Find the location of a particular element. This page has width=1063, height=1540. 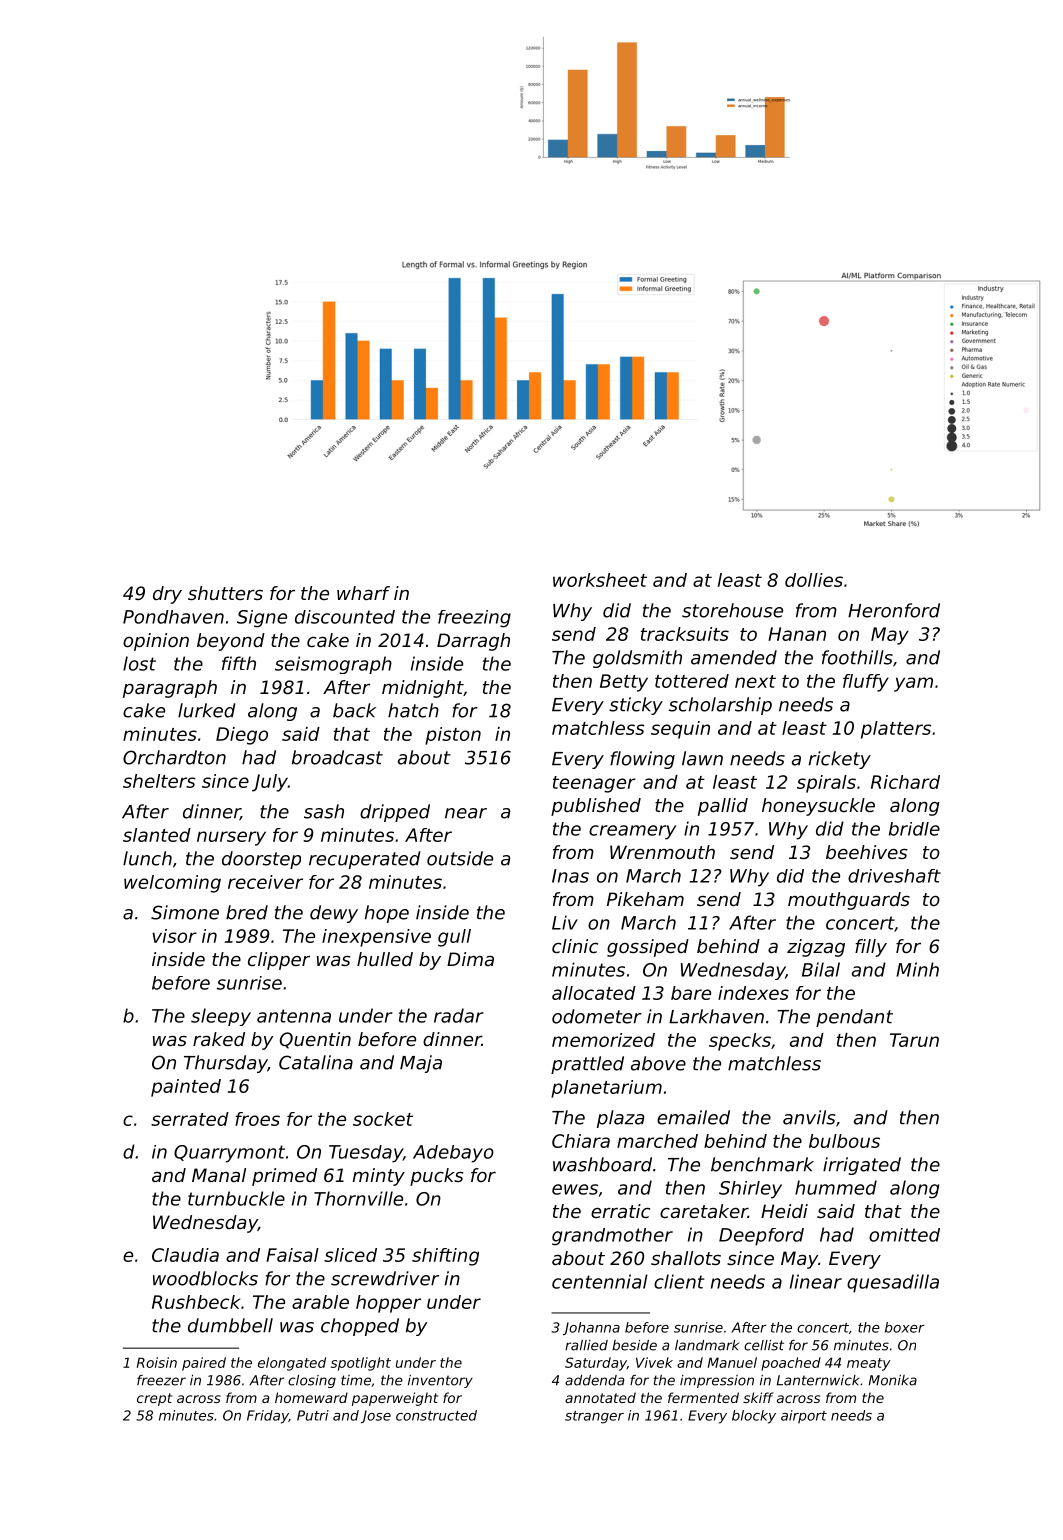

closing is located at coordinates (312, 1381).
